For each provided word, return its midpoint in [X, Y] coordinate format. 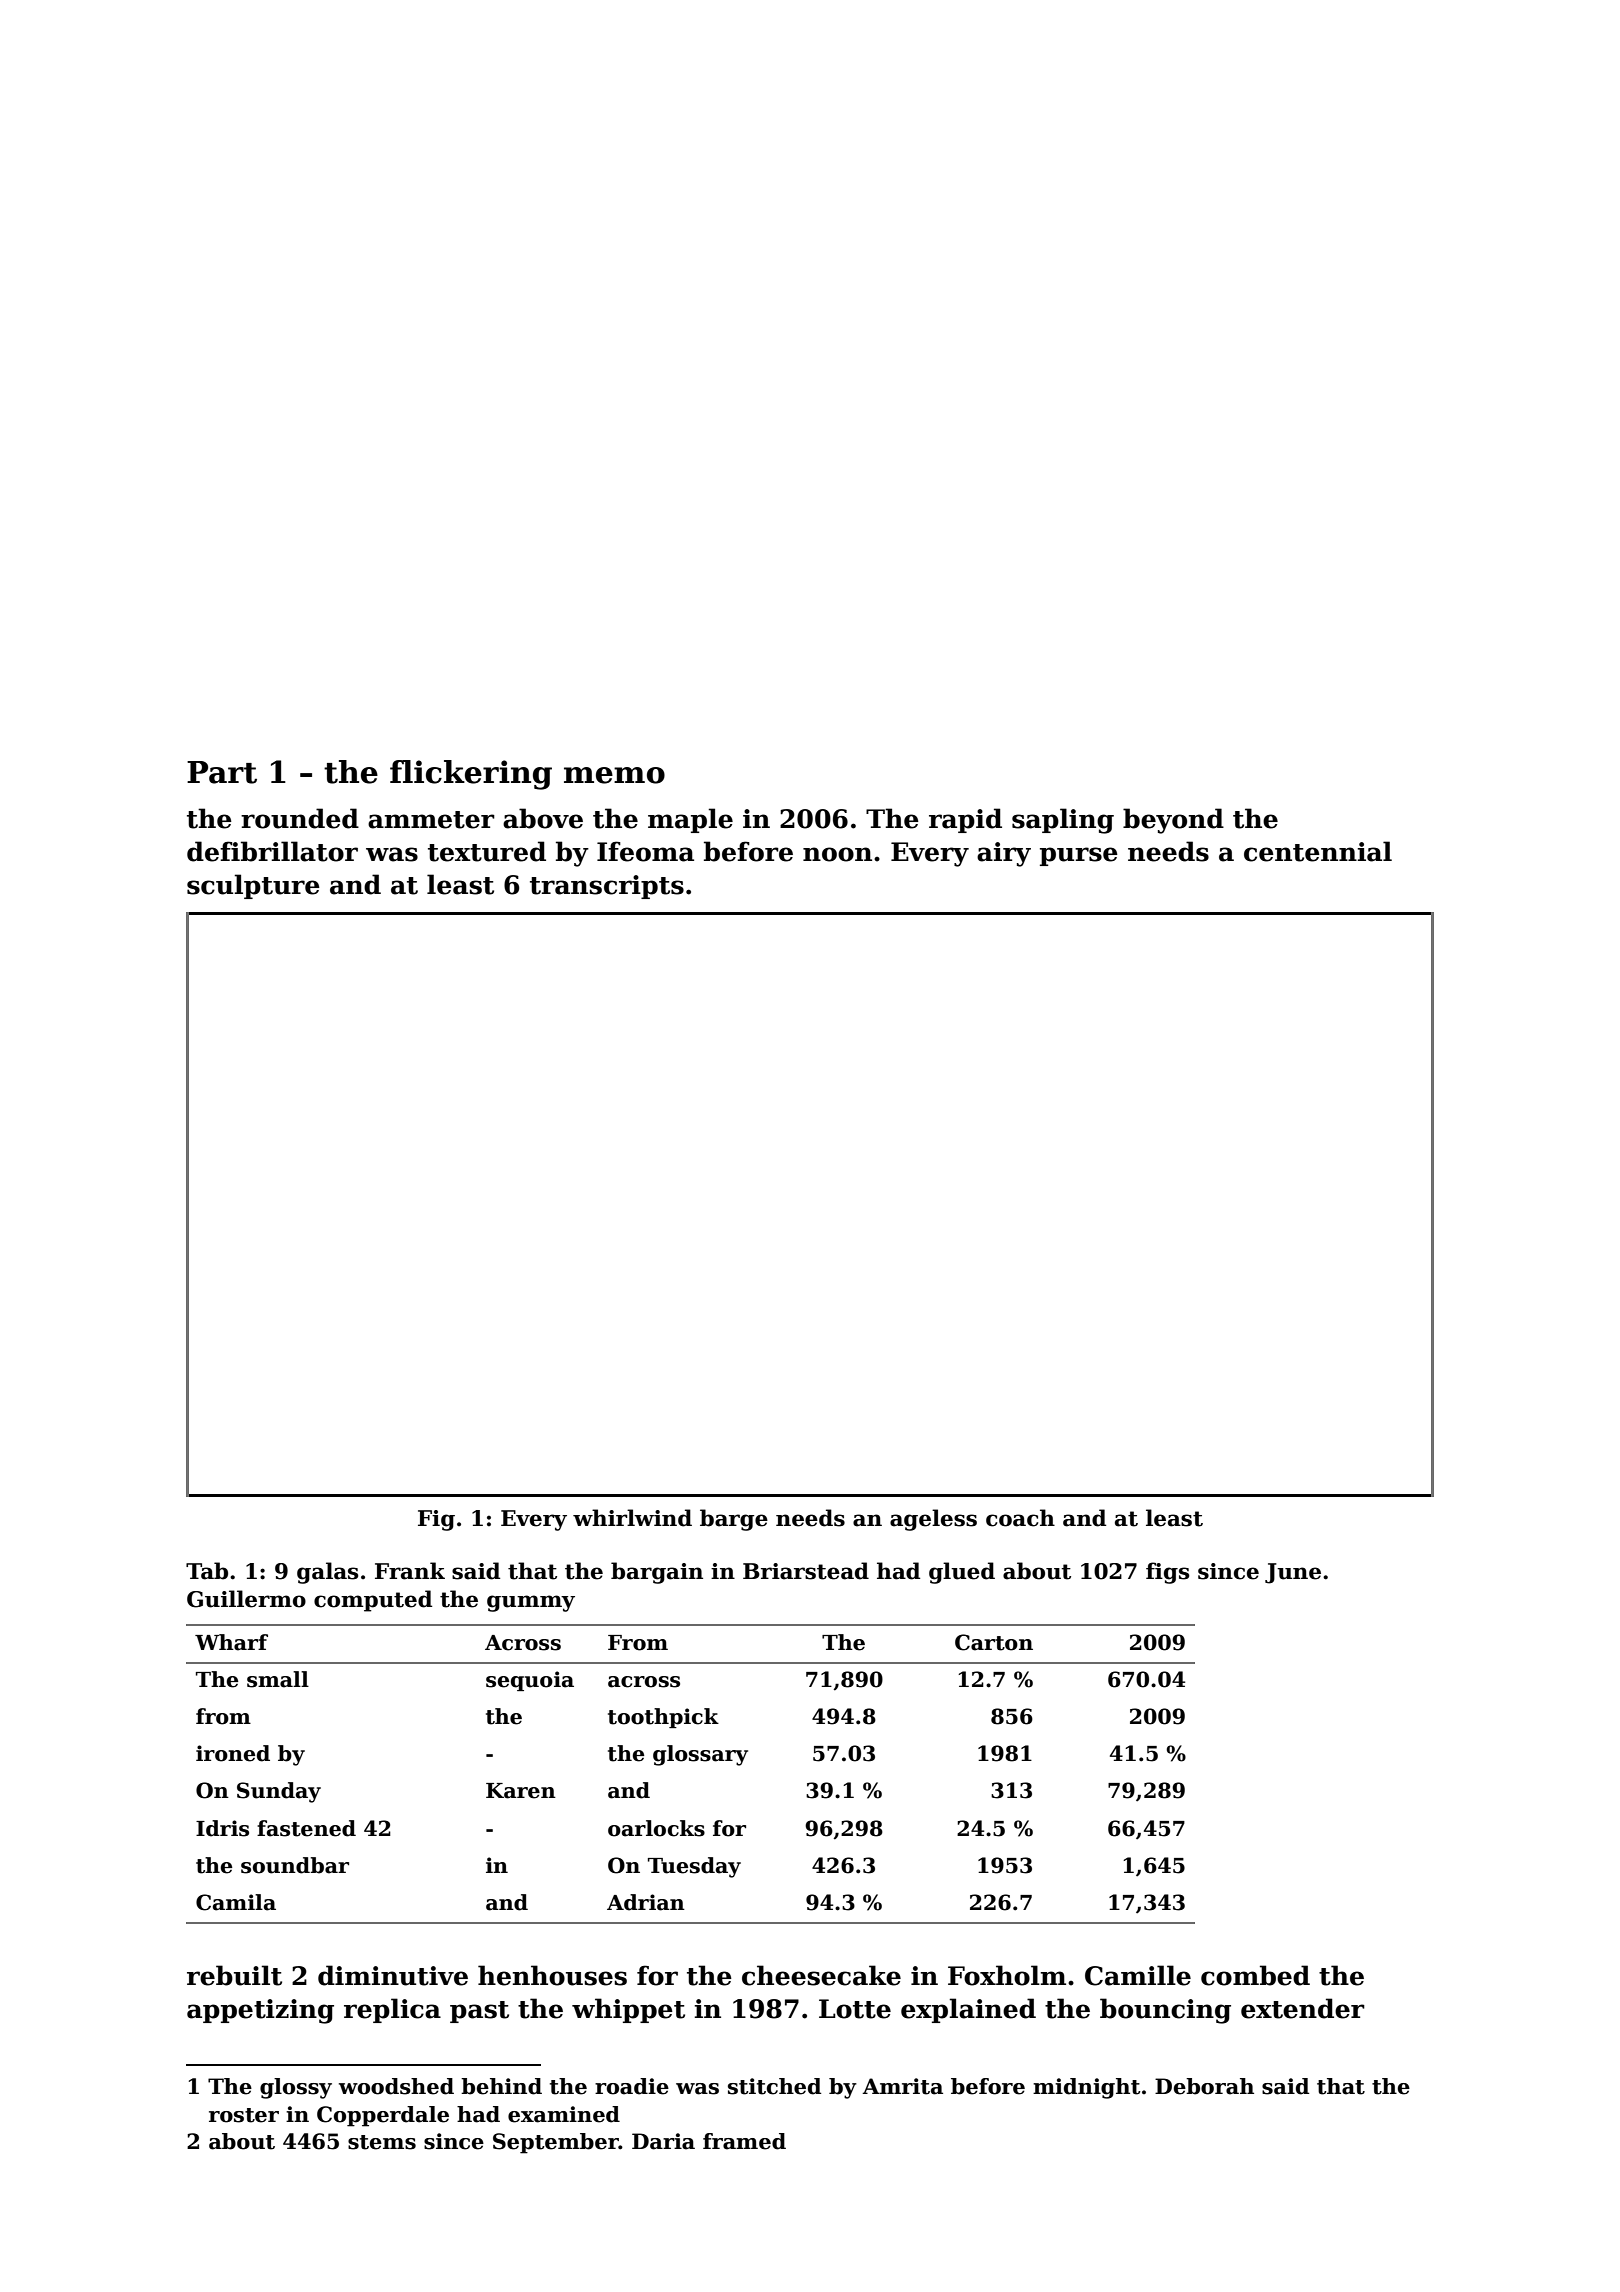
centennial [1318, 851]
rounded [300, 818]
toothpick [663, 1718]
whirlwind [632, 1518]
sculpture [253, 886]
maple [690, 820]
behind [501, 2086]
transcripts [607, 887]
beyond [1173, 821]
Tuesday [694, 1867]
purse [1079, 856]
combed [1255, 1975]
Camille [1138, 1975]
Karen [521, 1791]
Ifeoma [645, 851]
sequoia [530, 1681]
